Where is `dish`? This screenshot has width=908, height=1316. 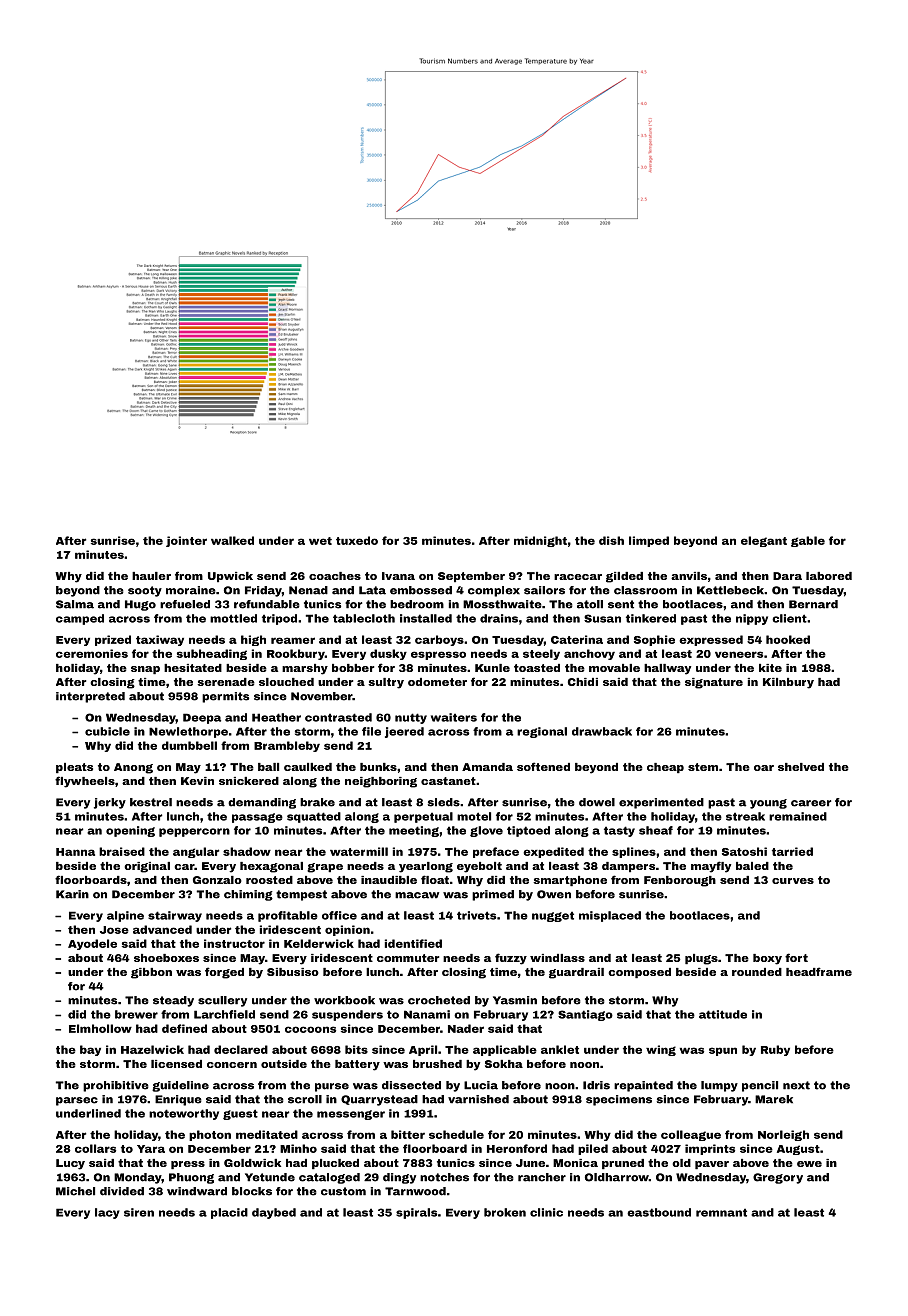 dish is located at coordinates (611, 540).
